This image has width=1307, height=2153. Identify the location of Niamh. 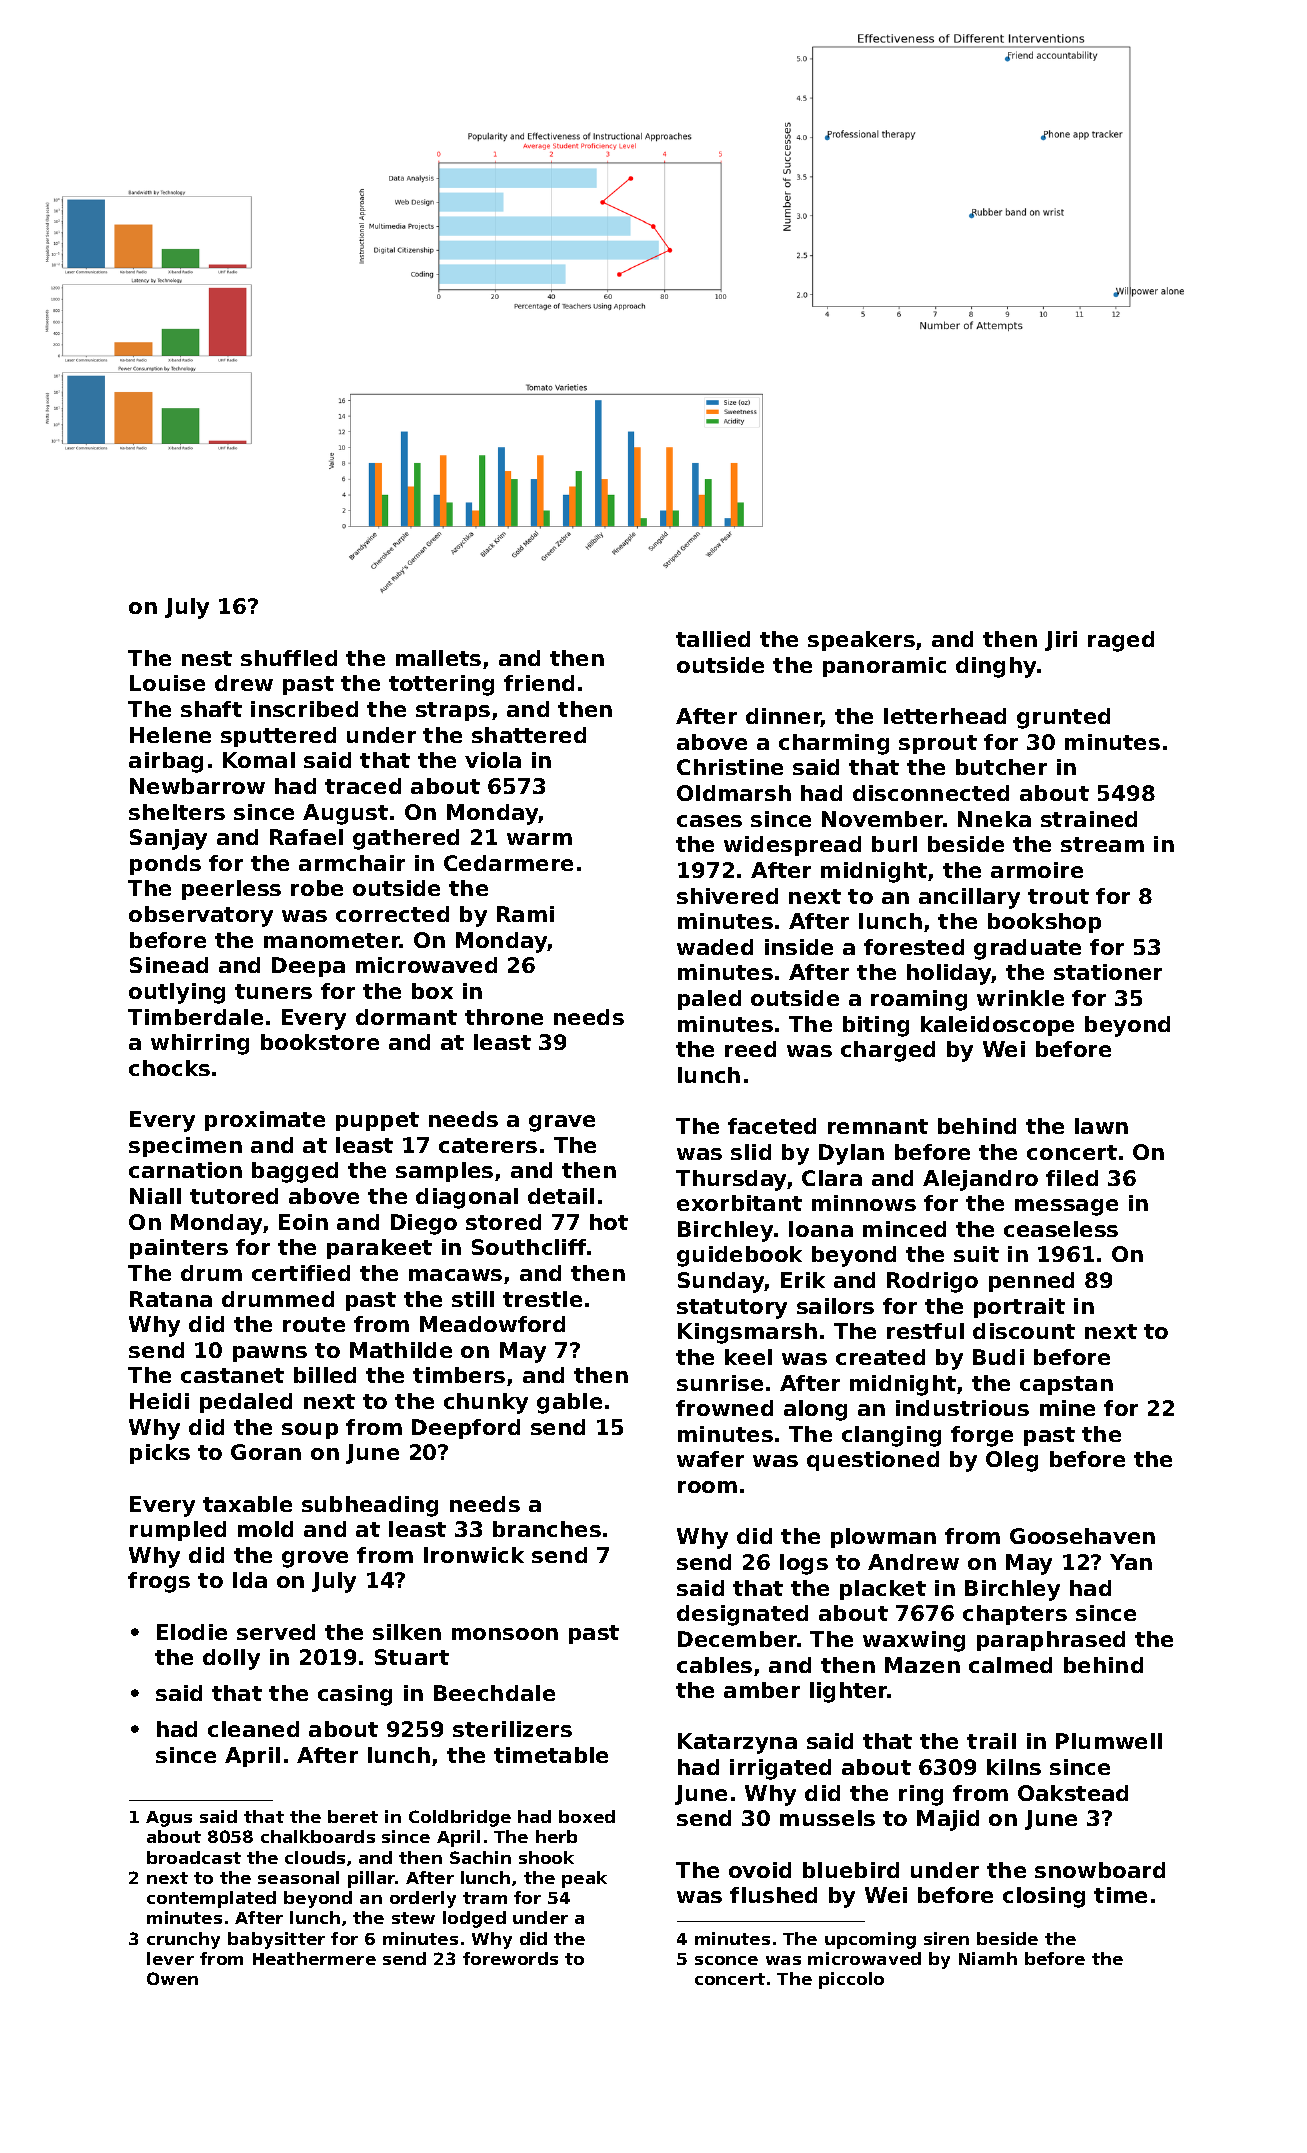
(988, 1958).
